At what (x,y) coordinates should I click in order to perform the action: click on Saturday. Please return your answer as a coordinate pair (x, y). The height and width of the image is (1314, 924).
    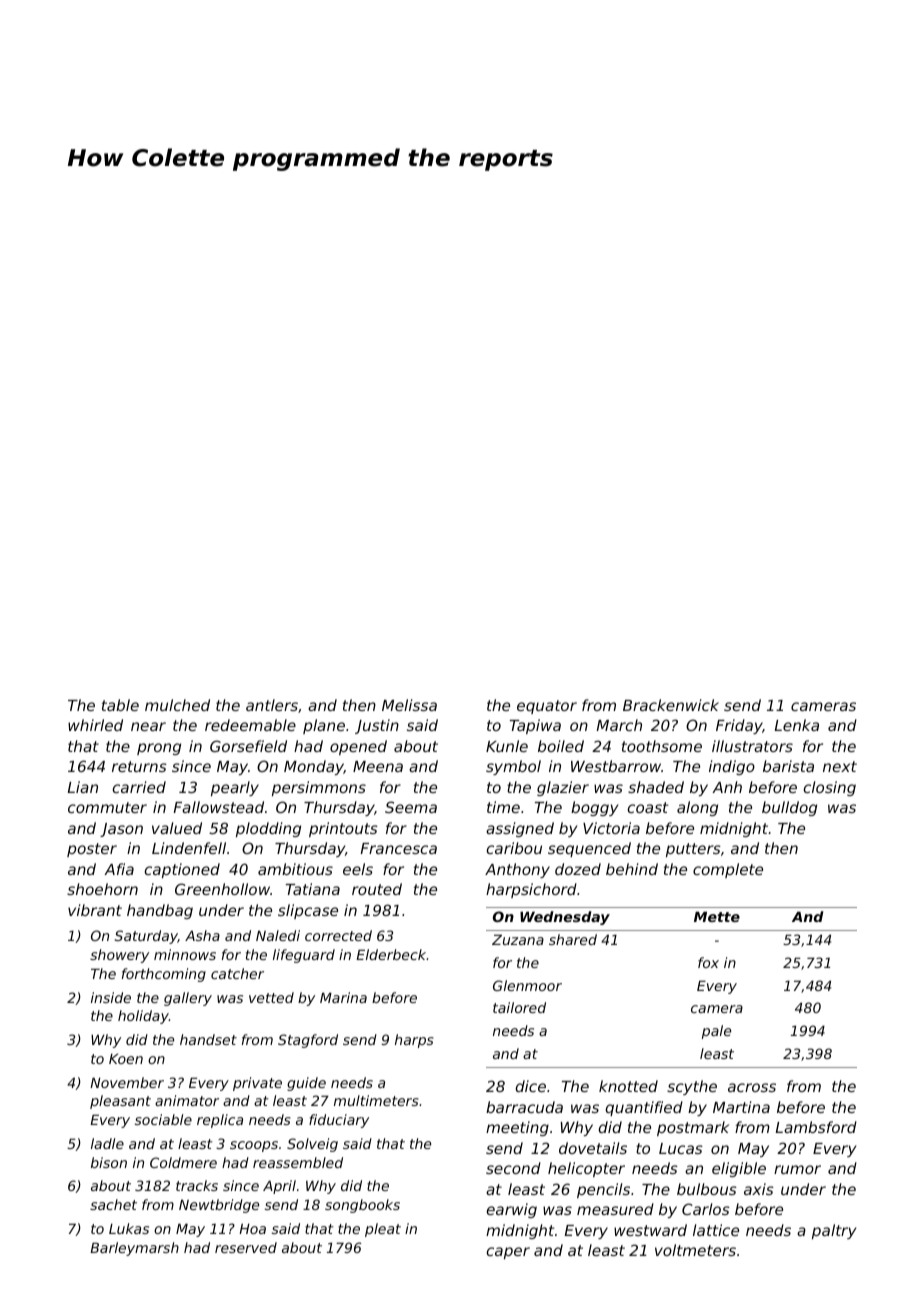
    Looking at the image, I should click on (146, 937).
